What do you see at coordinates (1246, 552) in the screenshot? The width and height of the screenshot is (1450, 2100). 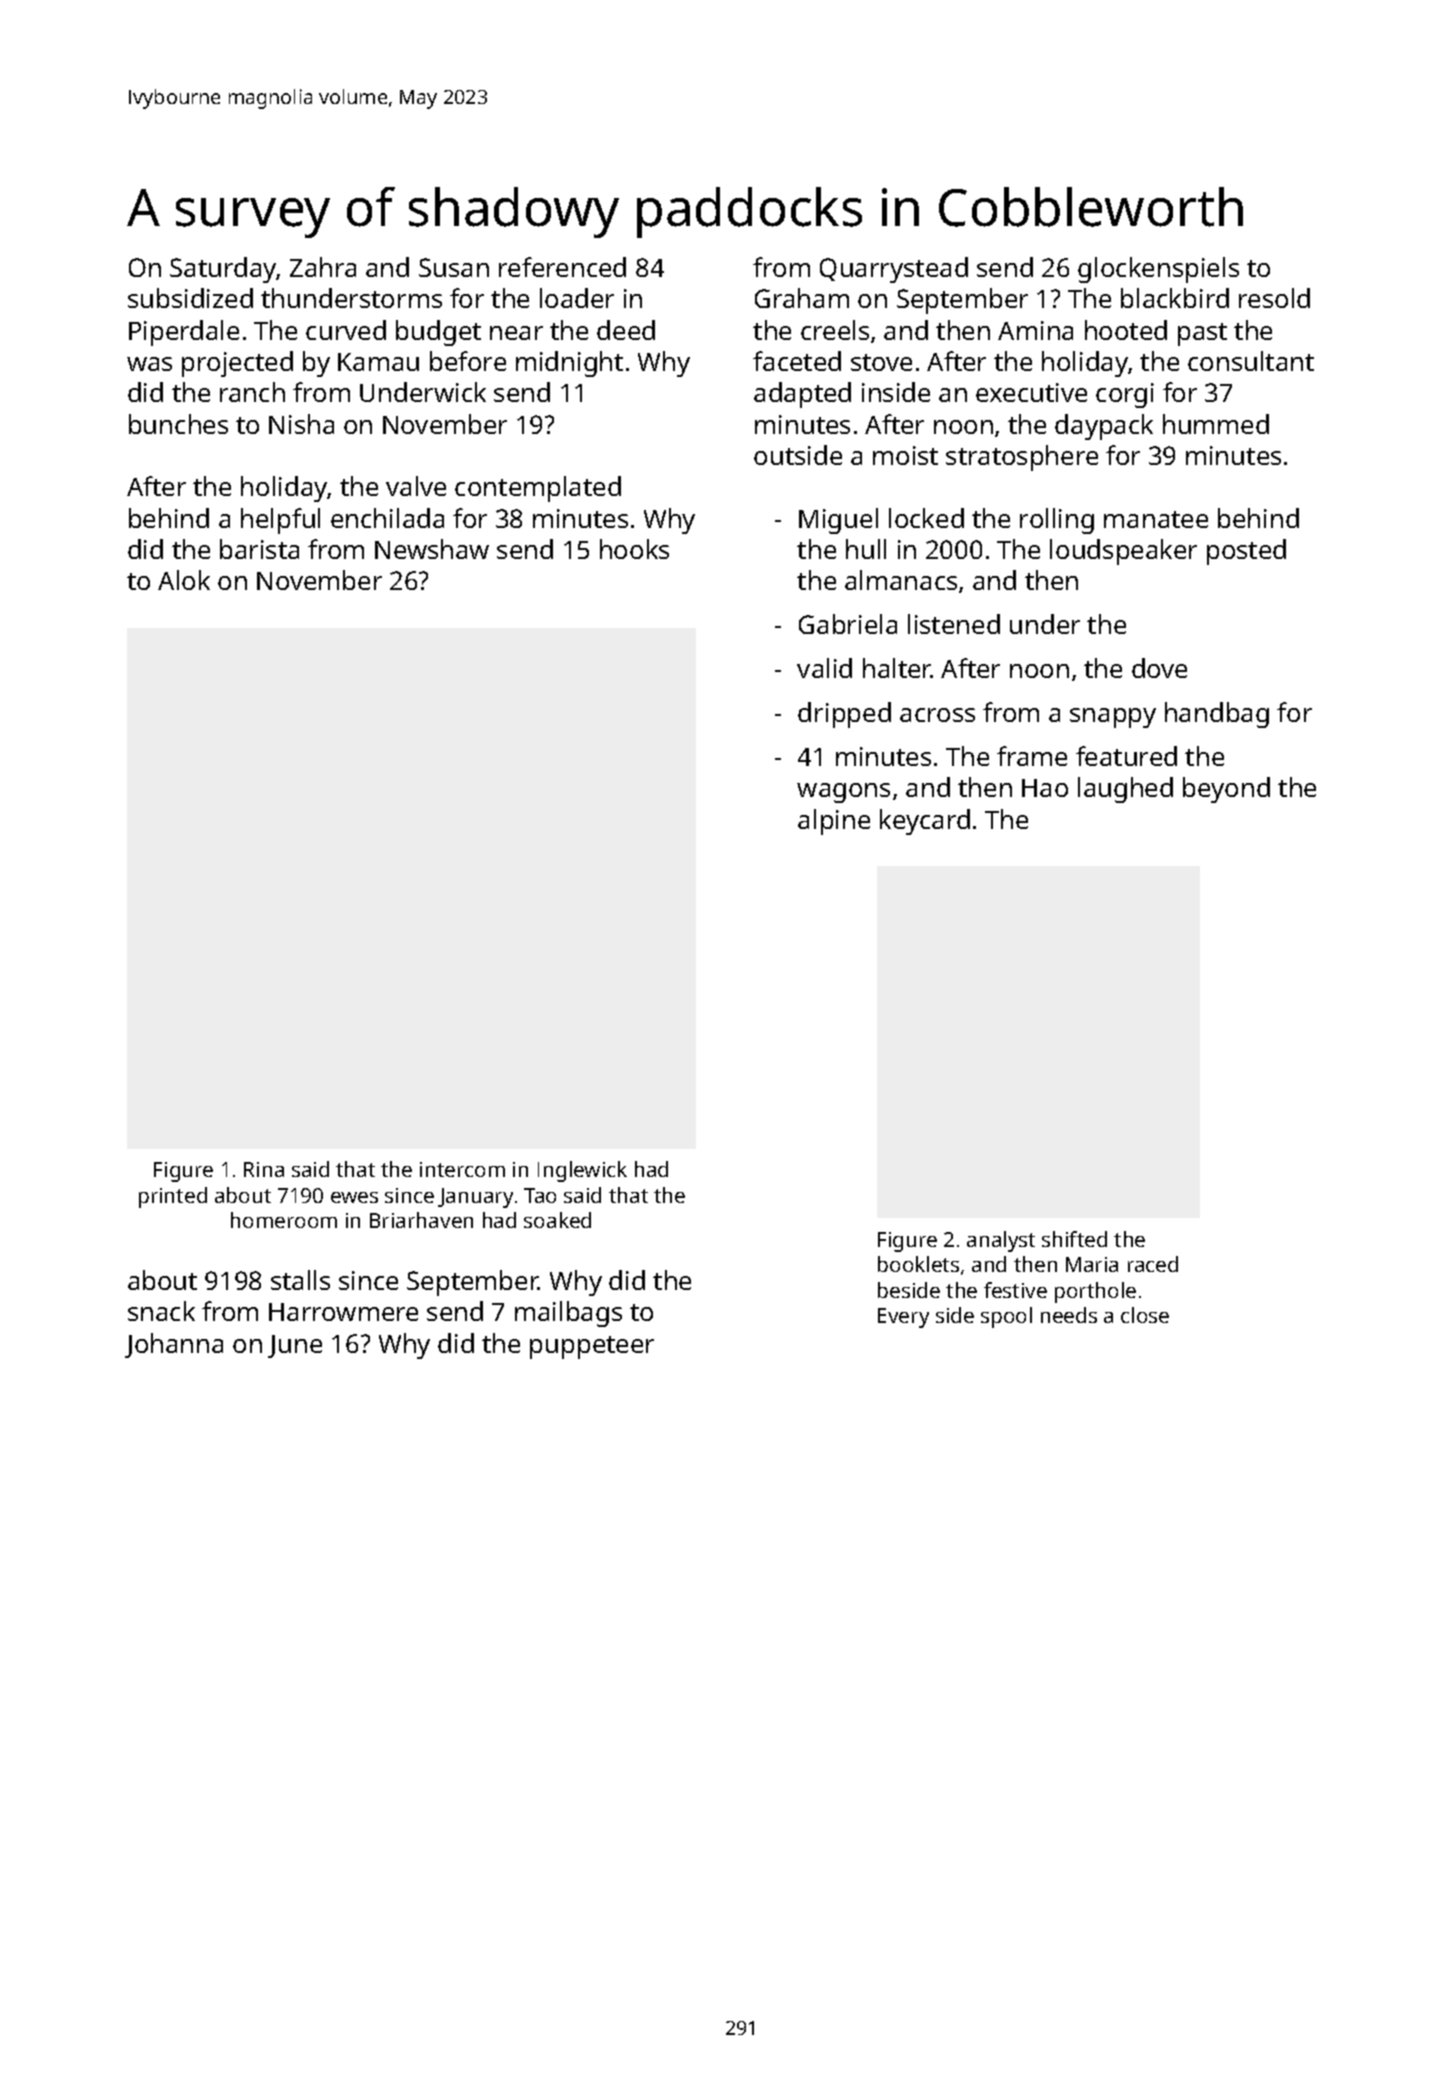 I see `posted` at bounding box center [1246, 552].
